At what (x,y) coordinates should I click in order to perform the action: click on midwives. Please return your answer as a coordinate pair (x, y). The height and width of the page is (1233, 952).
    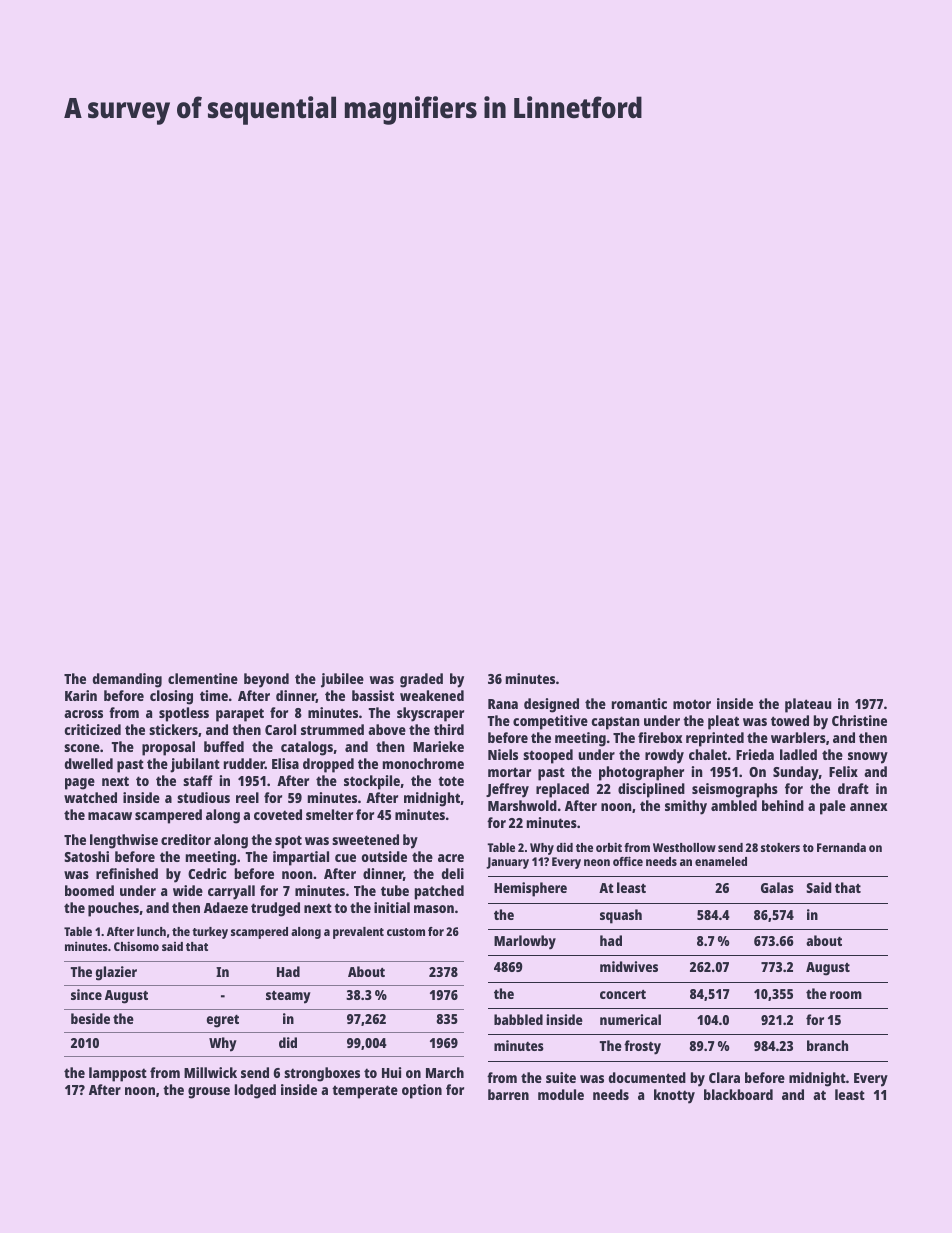
    Looking at the image, I should click on (629, 966).
